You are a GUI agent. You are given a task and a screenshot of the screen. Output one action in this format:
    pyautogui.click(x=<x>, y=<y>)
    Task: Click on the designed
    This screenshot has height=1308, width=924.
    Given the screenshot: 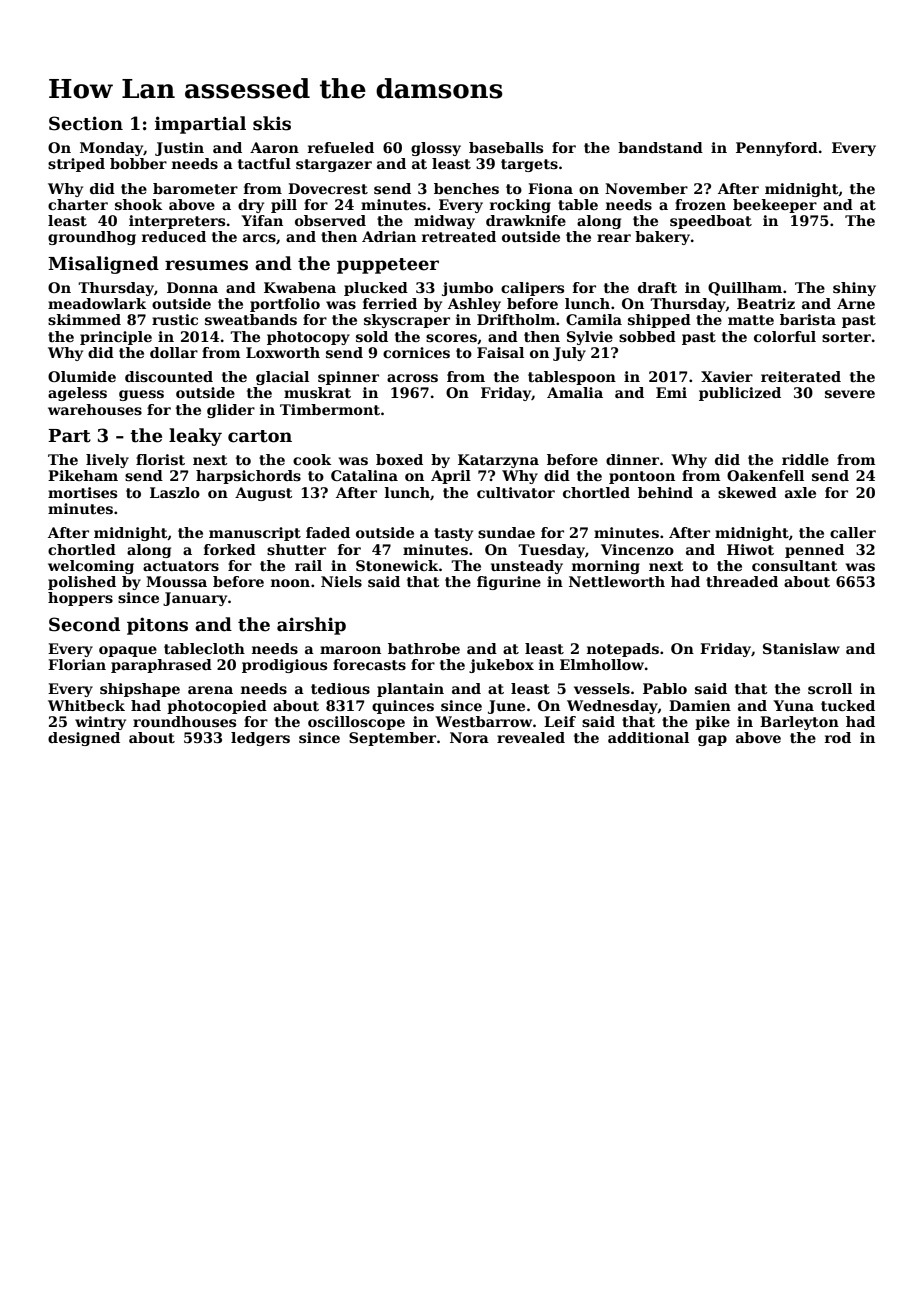 What is the action you would take?
    pyautogui.click(x=84, y=739)
